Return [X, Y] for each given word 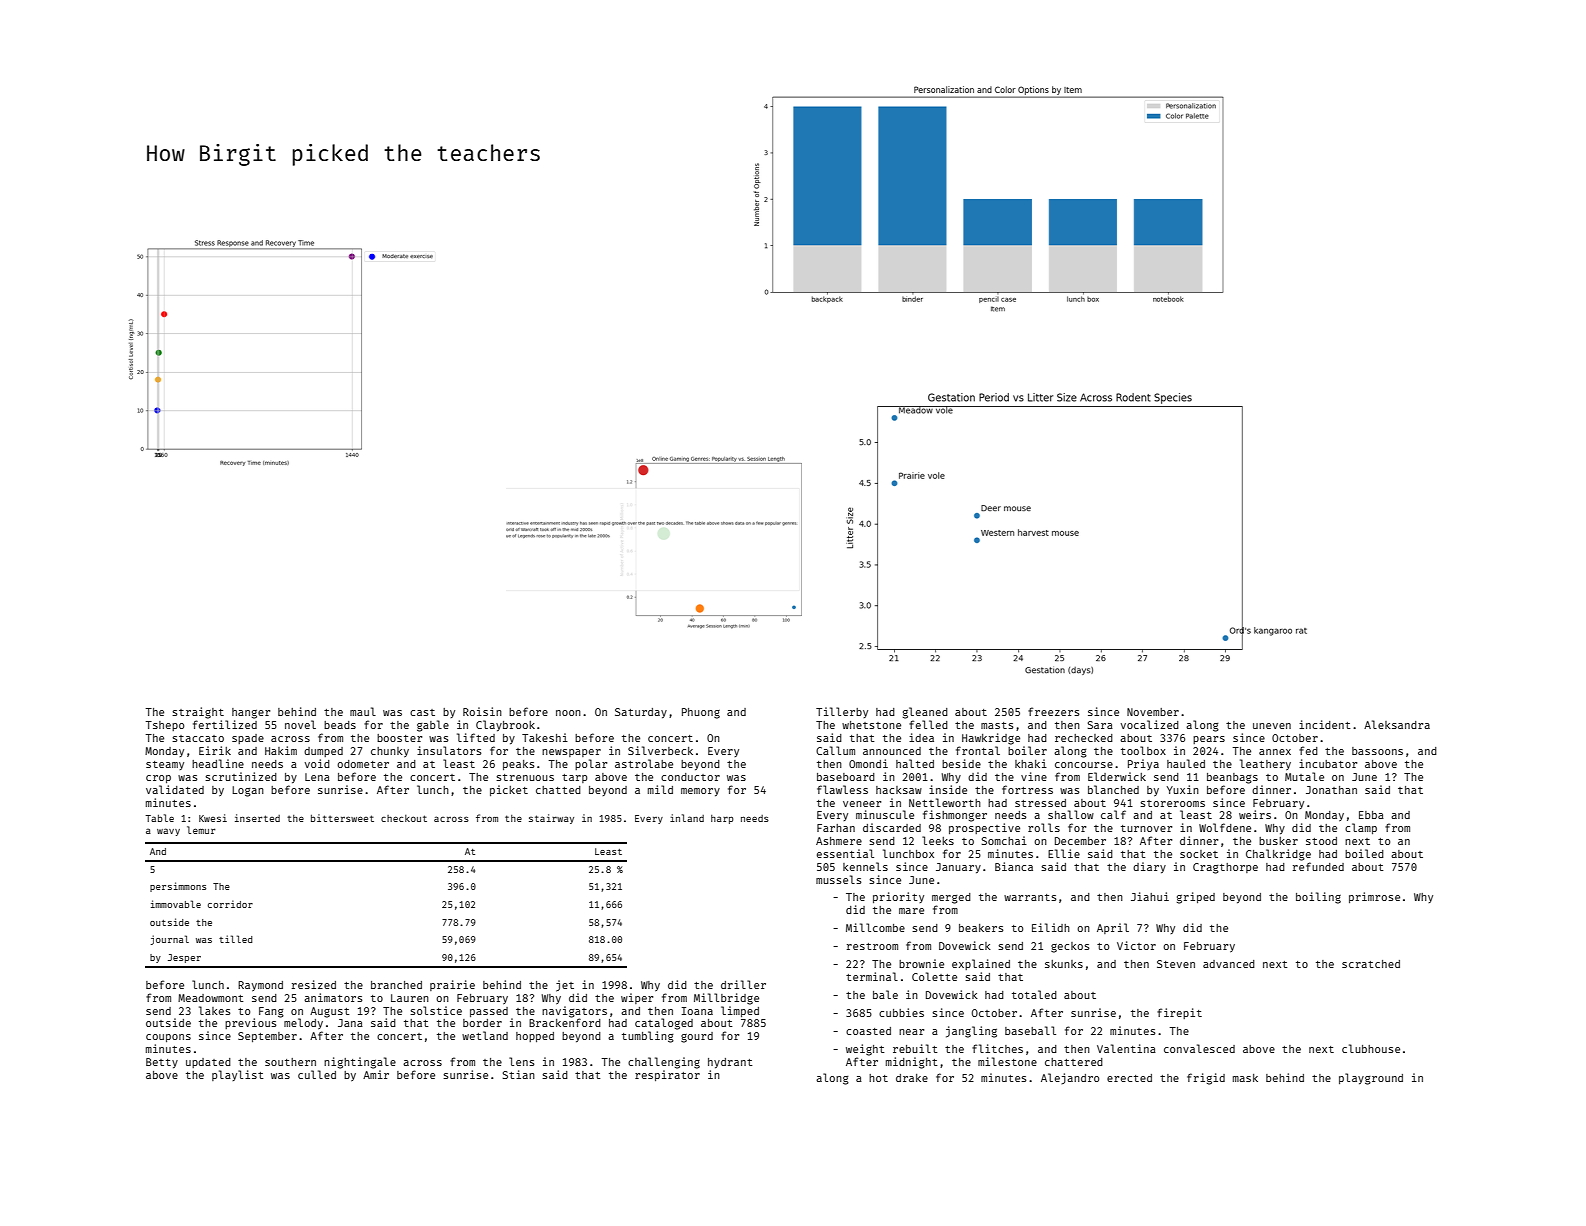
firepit [1179, 1013]
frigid [1206, 1079]
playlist [237, 1075]
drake [912, 1078]
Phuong [701, 713]
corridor [230, 904]
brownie [921, 963]
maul [363, 711]
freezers [1053, 711]
